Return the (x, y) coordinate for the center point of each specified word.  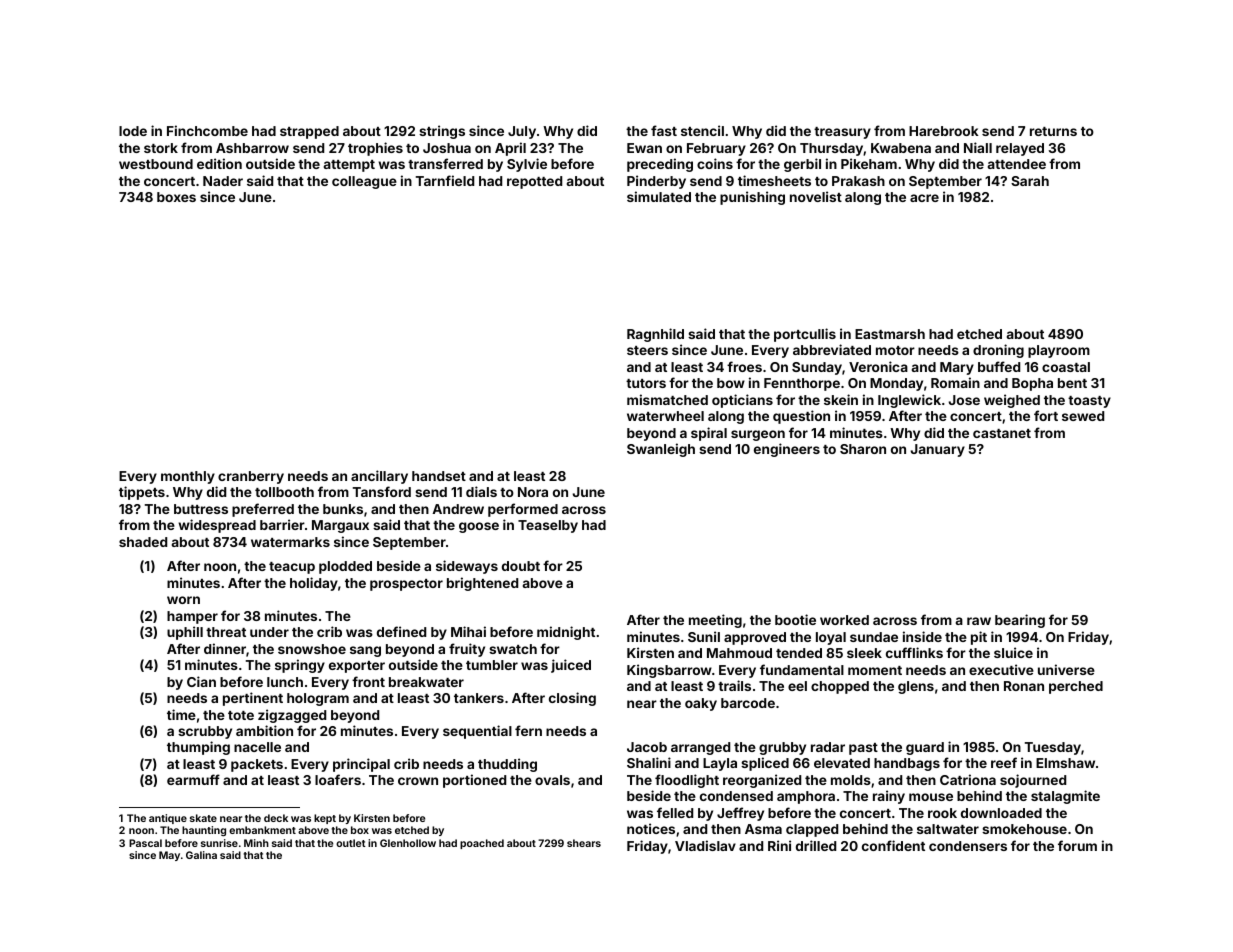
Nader (223, 181)
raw (979, 621)
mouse (931, 797)
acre (924, 198)
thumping (198, 748)
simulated (659, 196)
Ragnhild (655, 335)
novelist (816, 196)
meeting (715, 621)
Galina (201, 855)
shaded (143, 542)
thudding (507, 765)
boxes (176, 197)
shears (584, 843)
